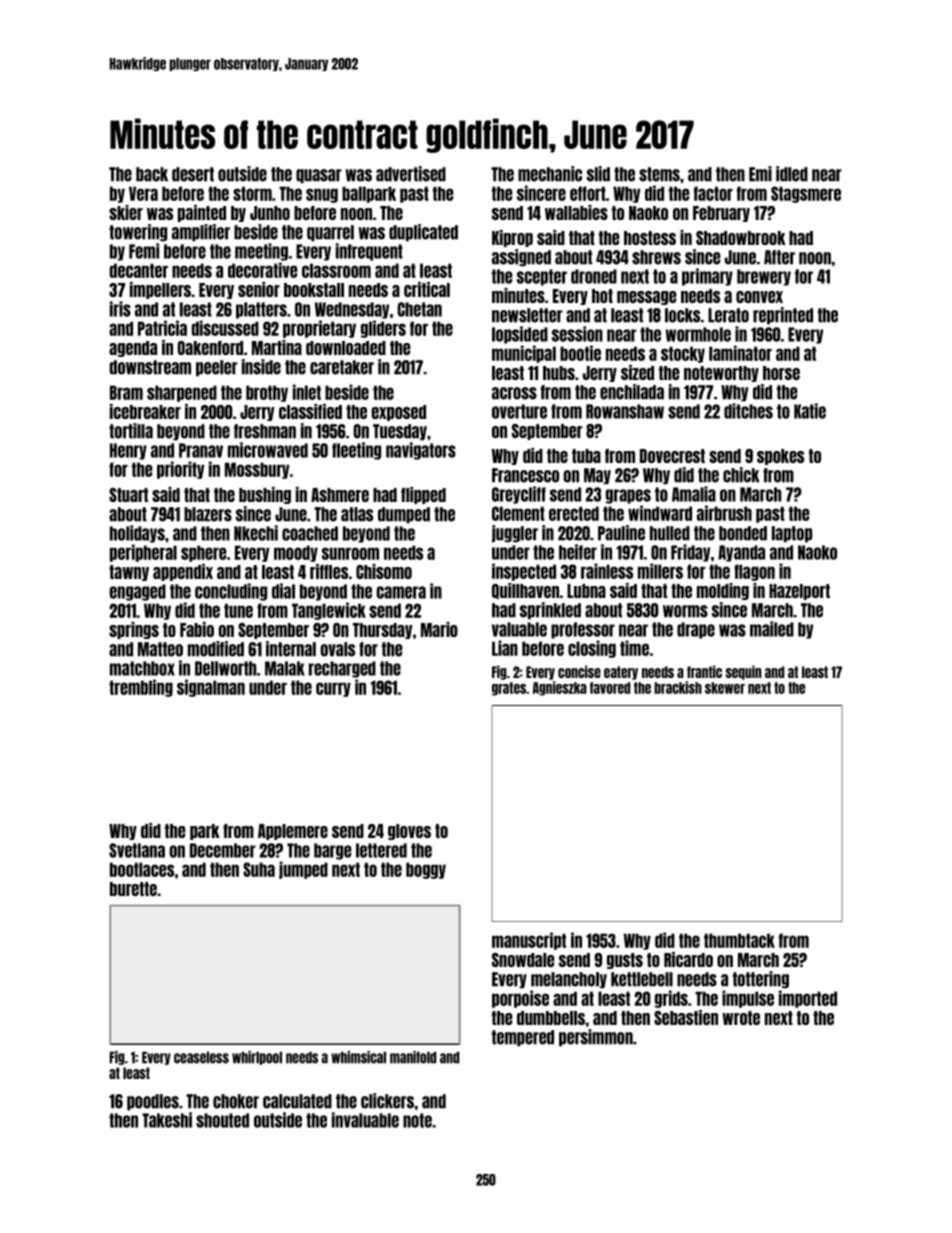 The width and height of the page is (952, 1233). I want to click on shouted, so click(222, 1120).
